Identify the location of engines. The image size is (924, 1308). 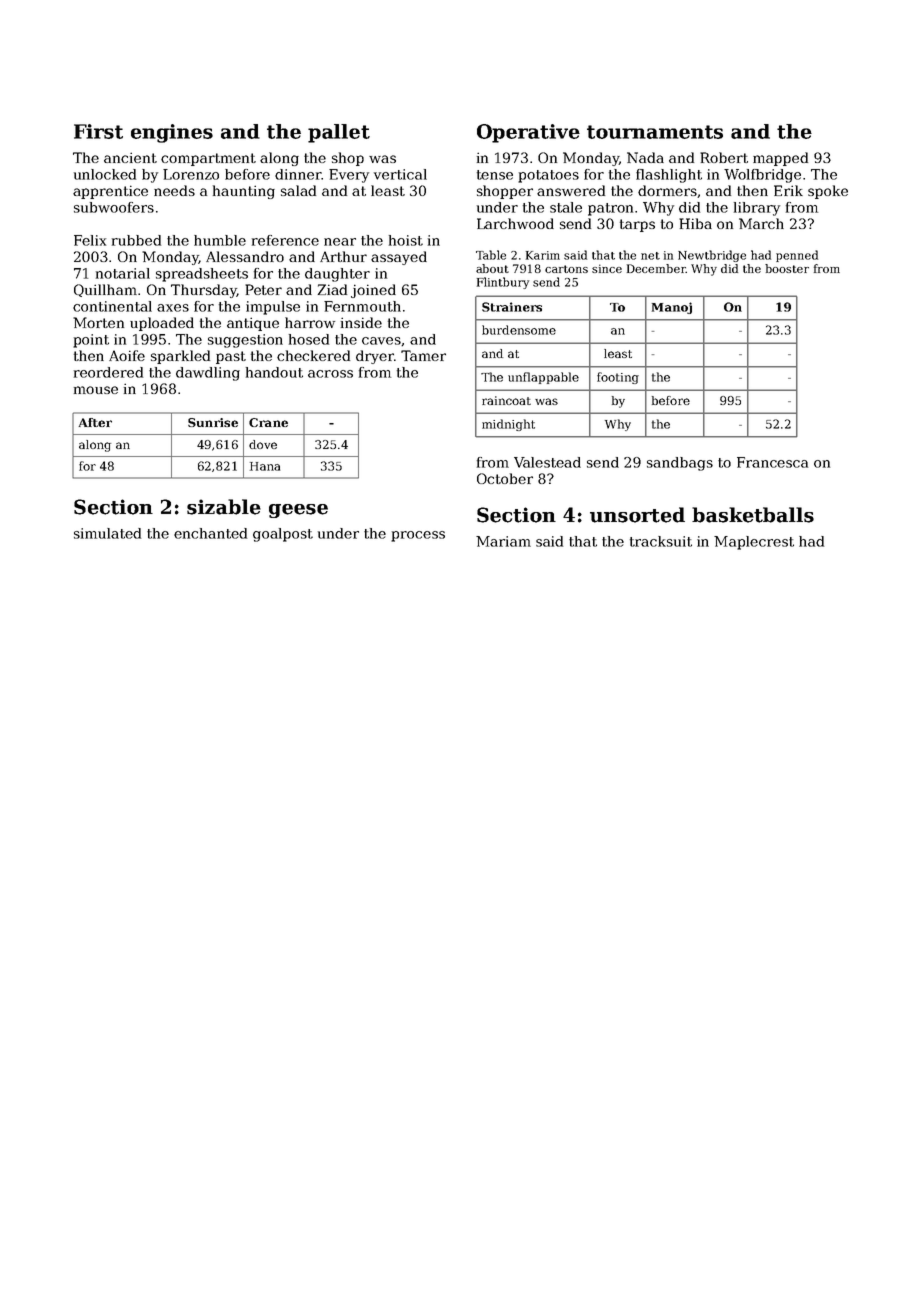
(172, 133).
